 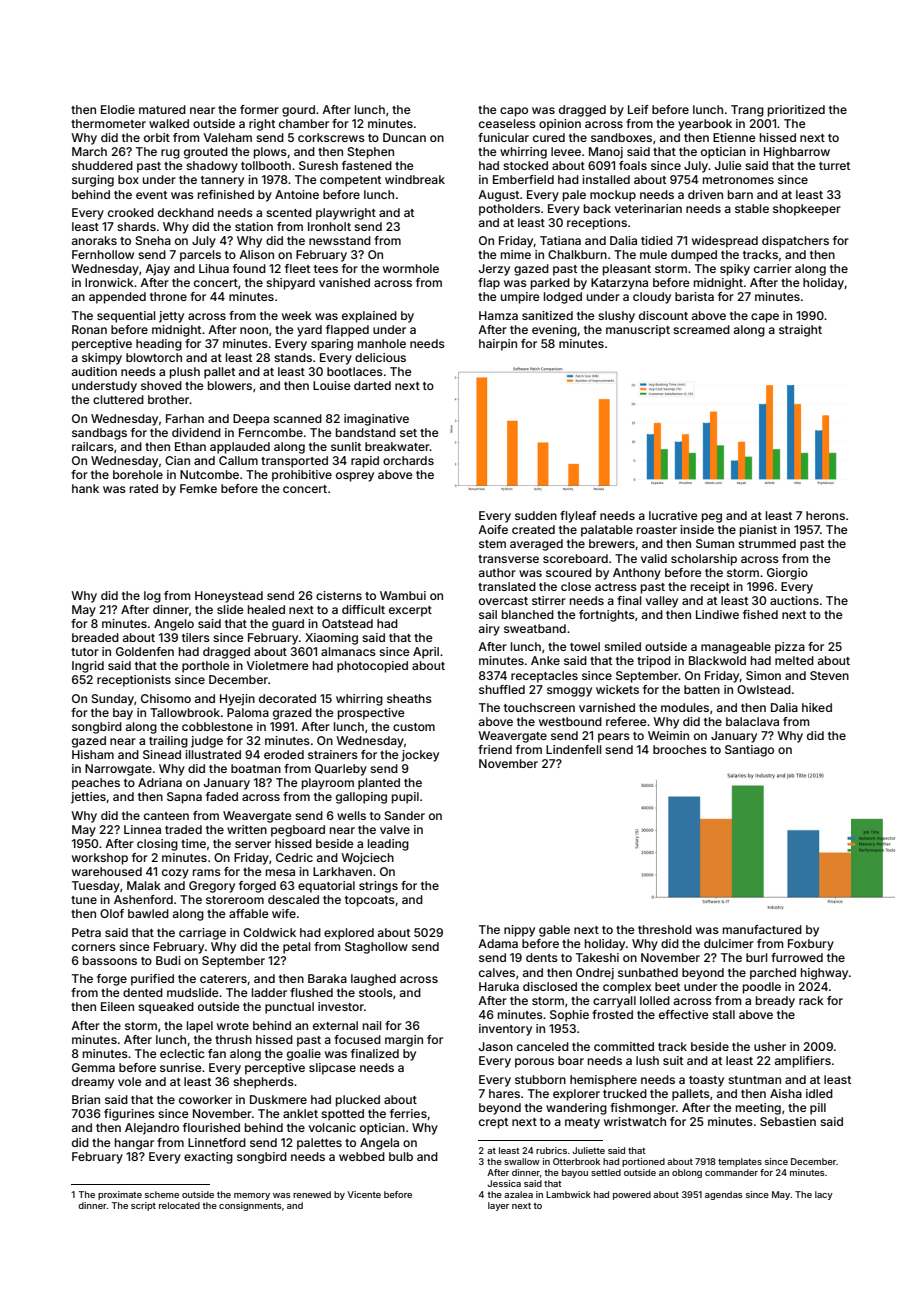 I want to click on imaginative, so click(x=376, y=420).
